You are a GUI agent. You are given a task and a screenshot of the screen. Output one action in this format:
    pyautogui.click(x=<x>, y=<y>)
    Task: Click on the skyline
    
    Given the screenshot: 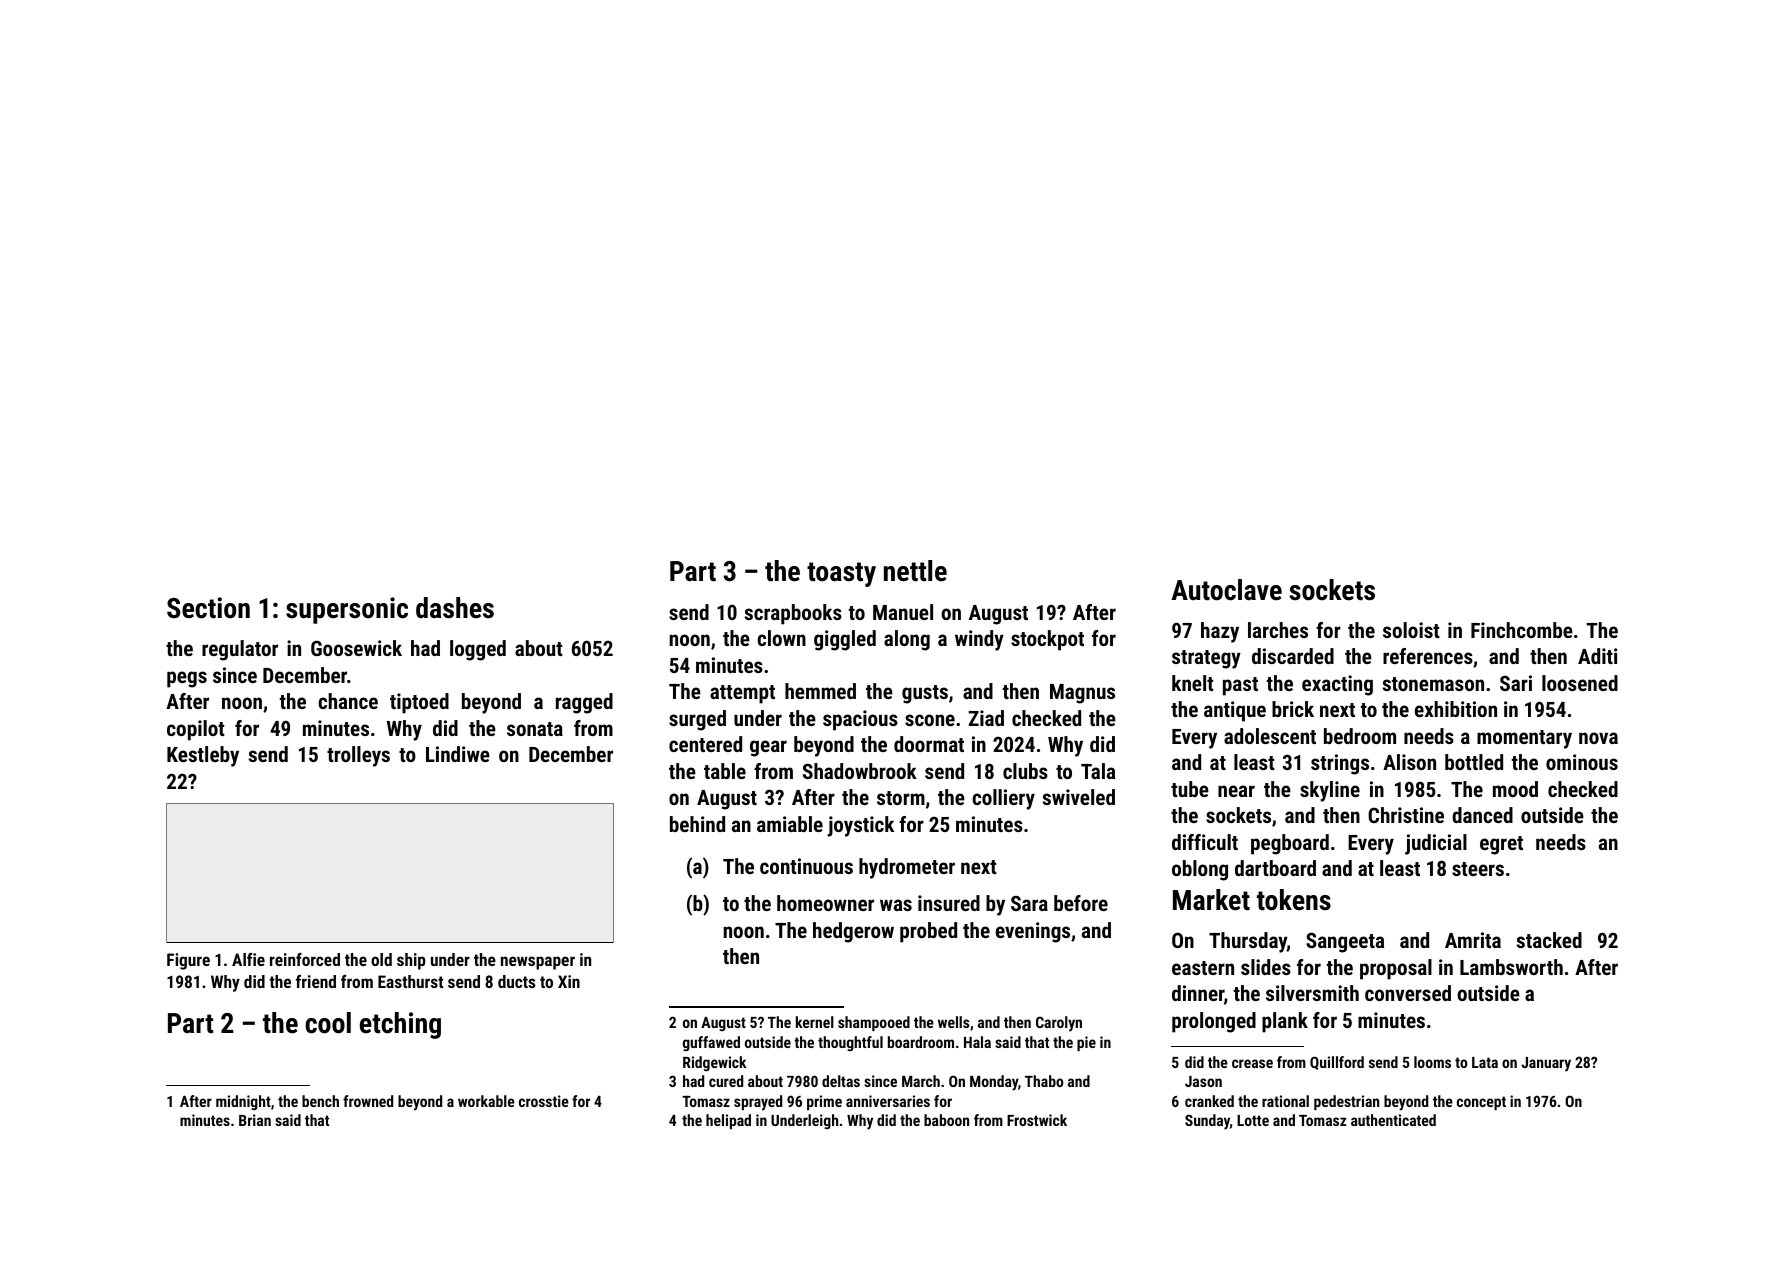 What is the action you would take?
    pyautogui.click(x=1330, y=791)
